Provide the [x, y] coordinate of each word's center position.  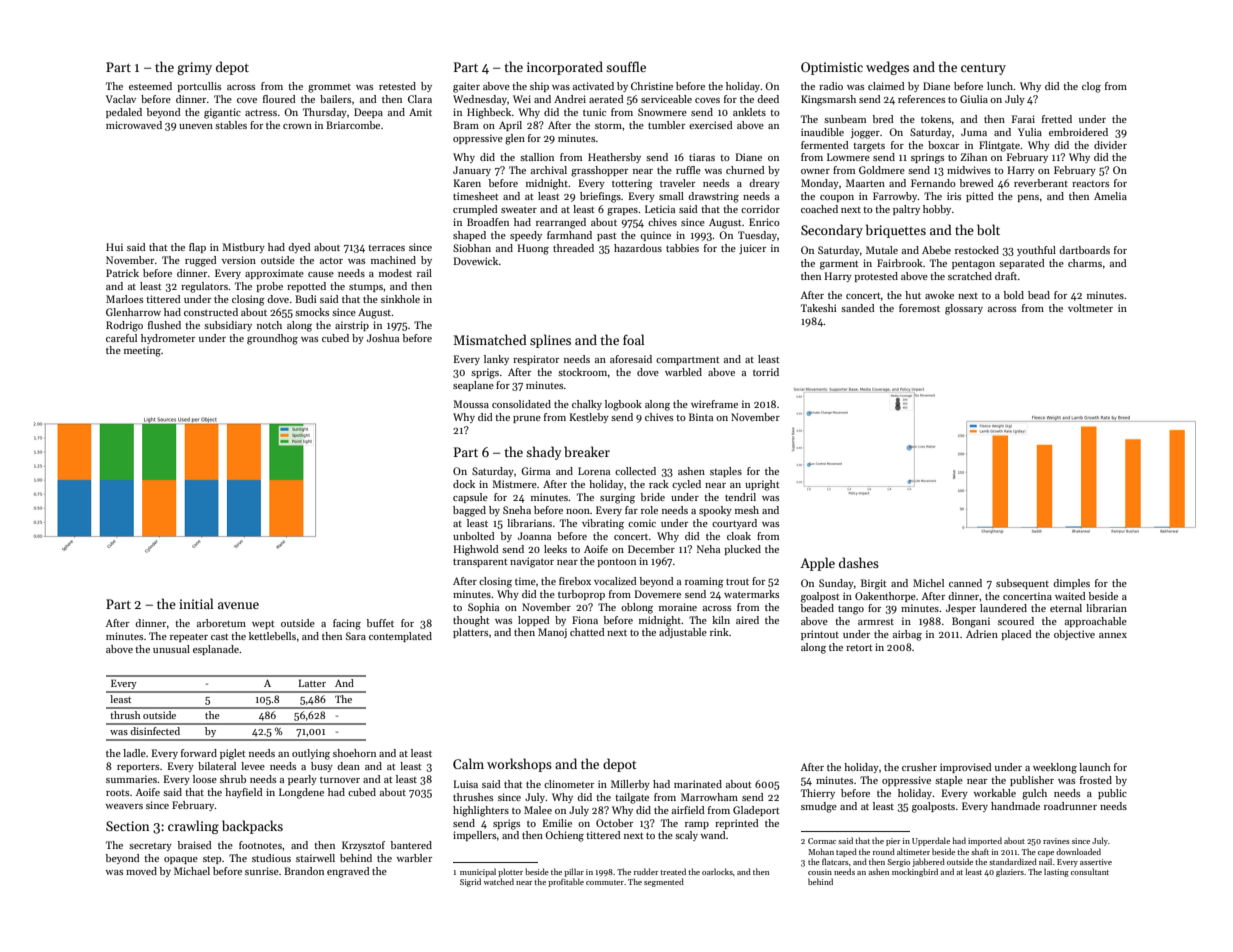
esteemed [150, 86]
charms [1085, 263]
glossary [964, 309]
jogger [865, 133]
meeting [142, 351]
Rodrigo [124, 326]
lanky [496, 360]
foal [634, 339]
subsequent [1022, 584]
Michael [192, 871]
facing [347, 624]
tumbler [666, 125]
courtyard [734, 524]
